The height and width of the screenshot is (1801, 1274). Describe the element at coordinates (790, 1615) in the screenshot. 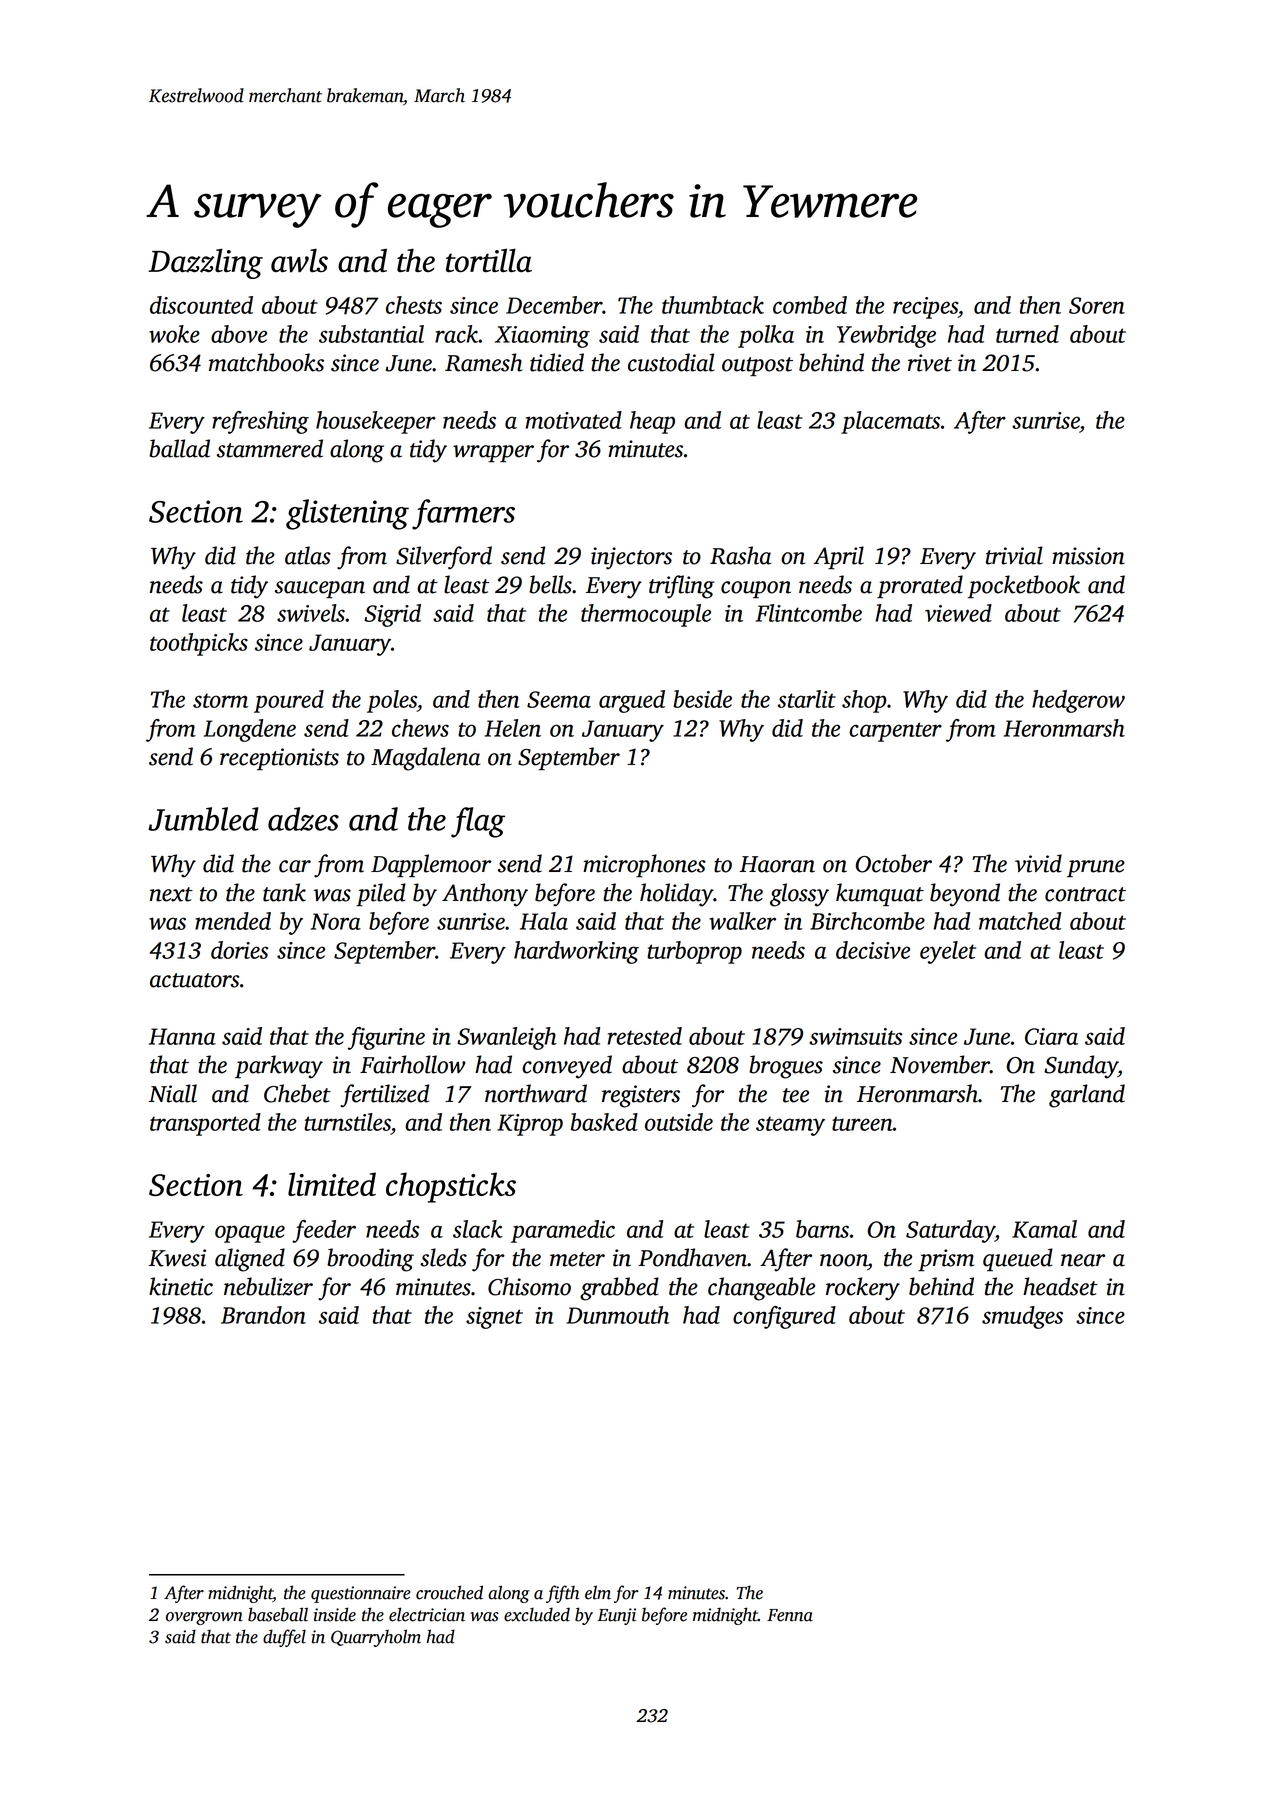

I see `Fenna` at that location.
